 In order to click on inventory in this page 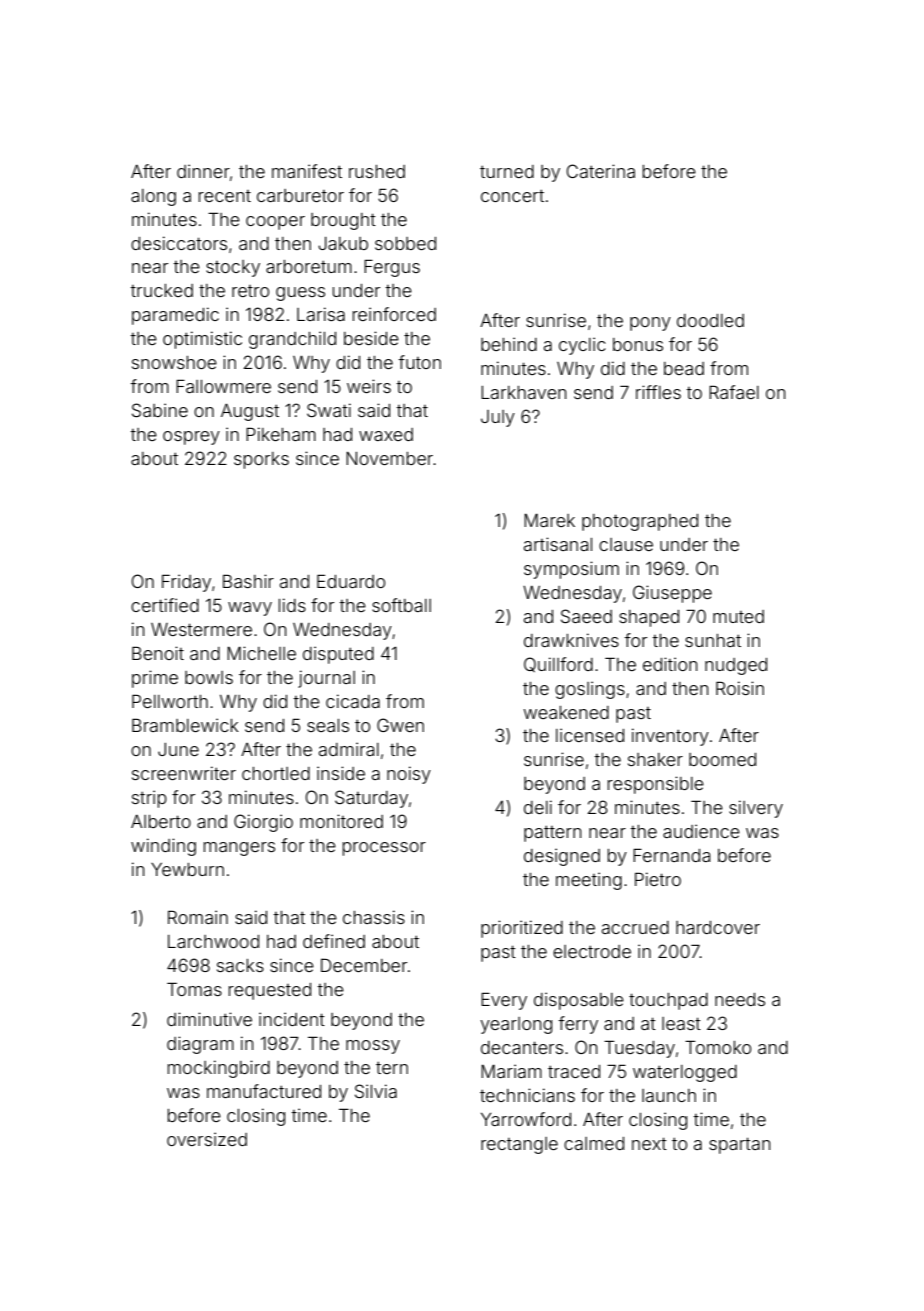, I will do `click(670, 737)`.
